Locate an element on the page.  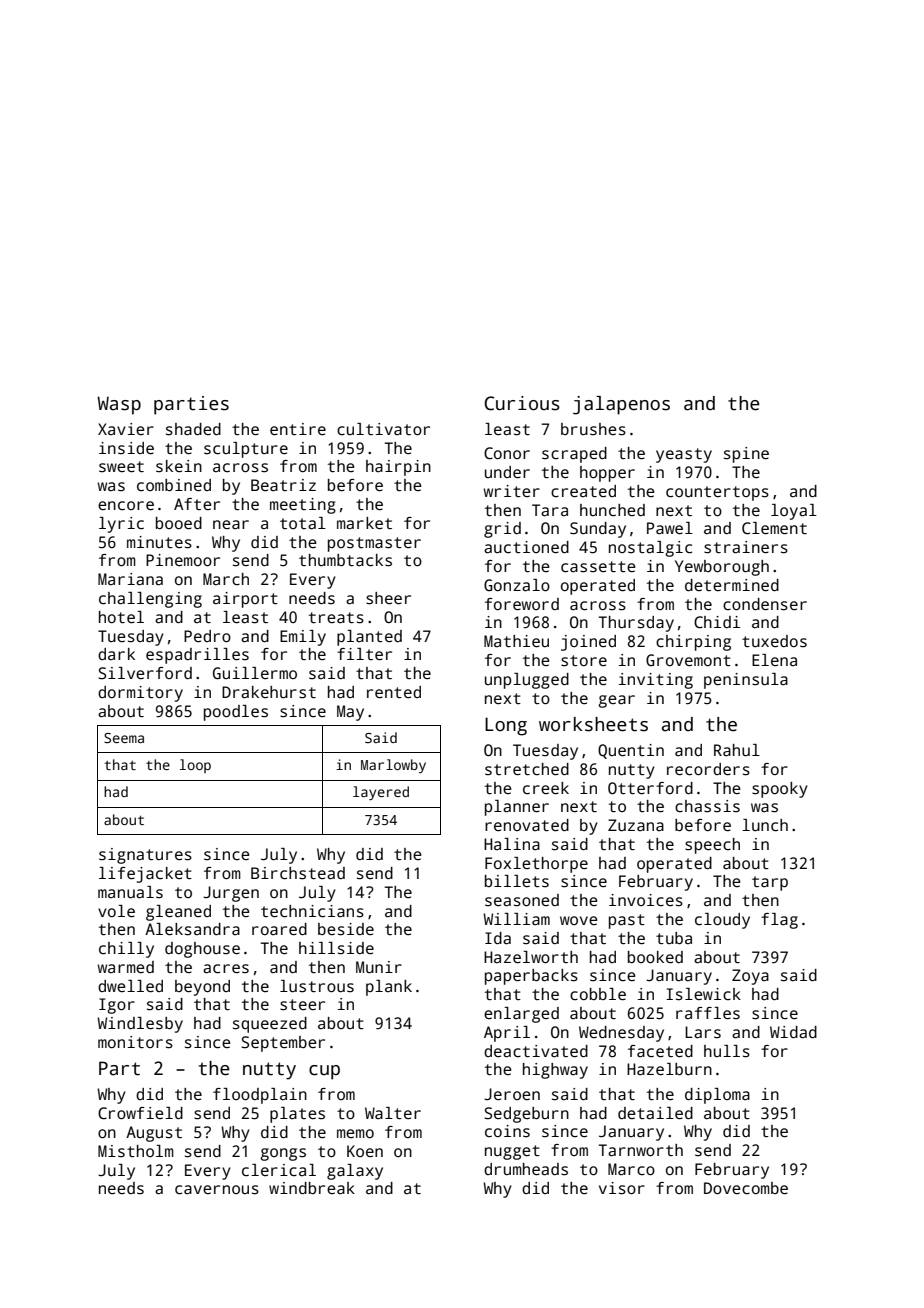
condenser is located at coordinates (765, 604).
